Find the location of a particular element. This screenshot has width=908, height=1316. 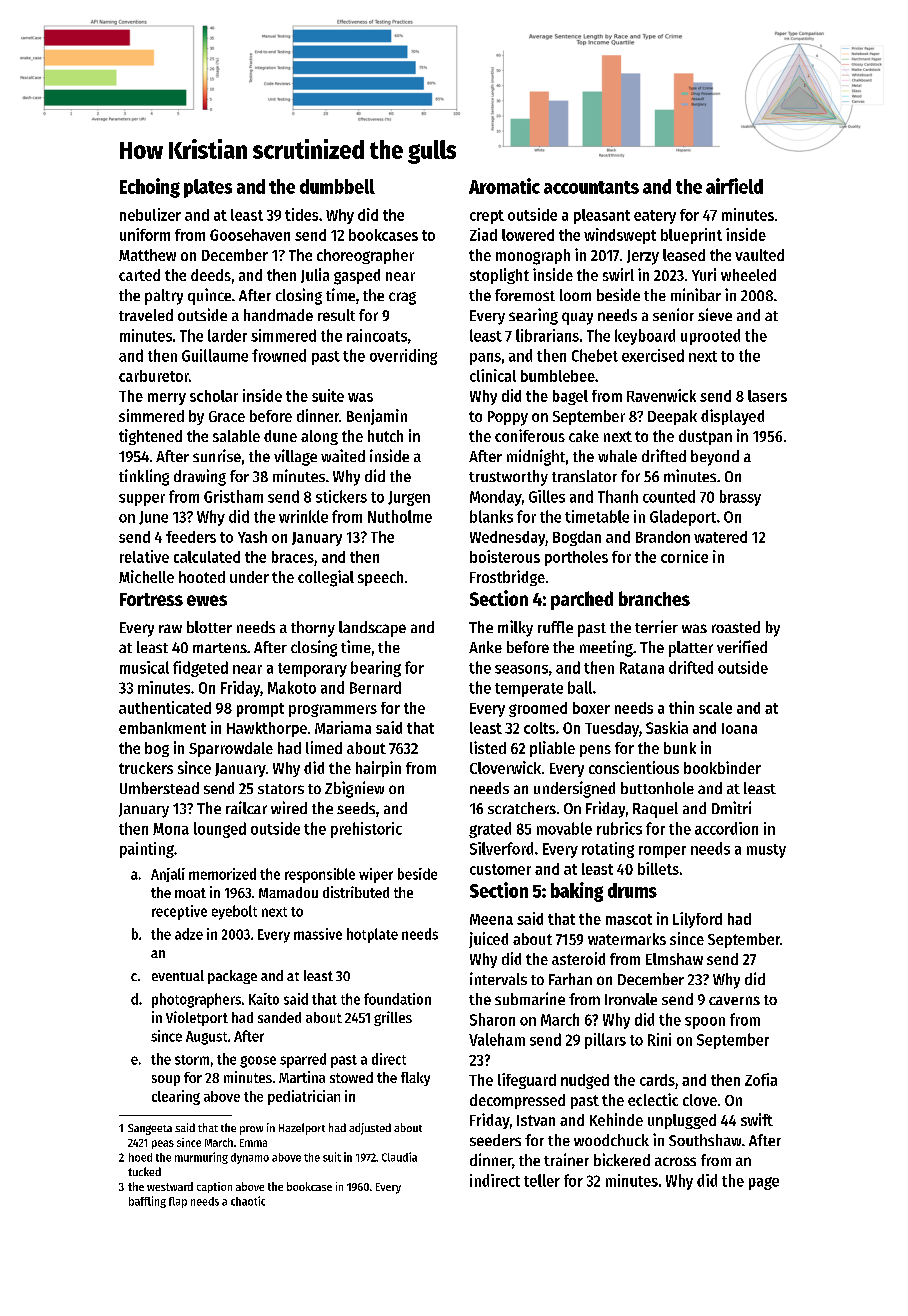

tides is located at coordinates (301, 214).
